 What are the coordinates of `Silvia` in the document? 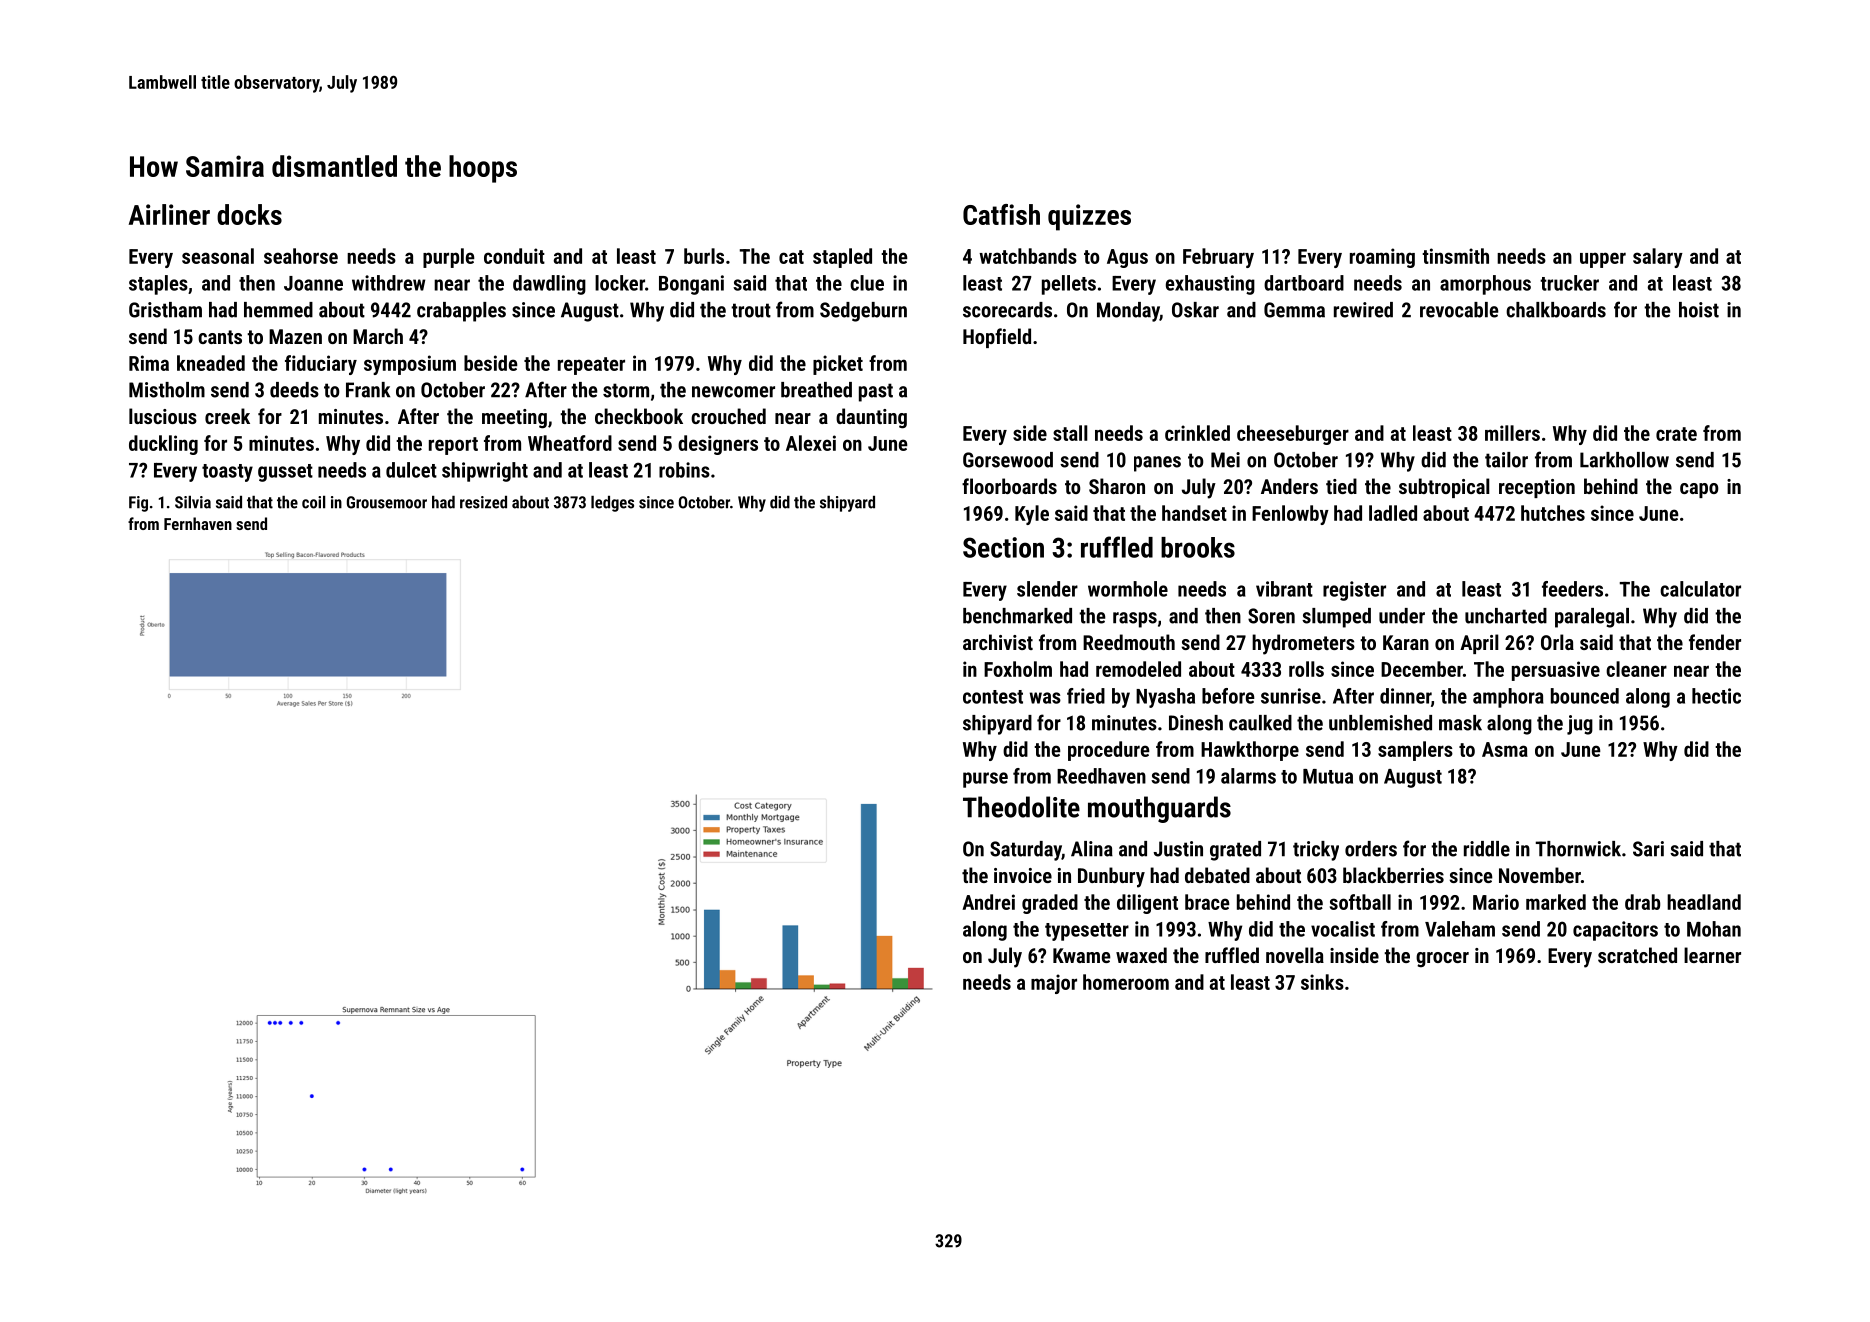 It's located at (193, 502).
